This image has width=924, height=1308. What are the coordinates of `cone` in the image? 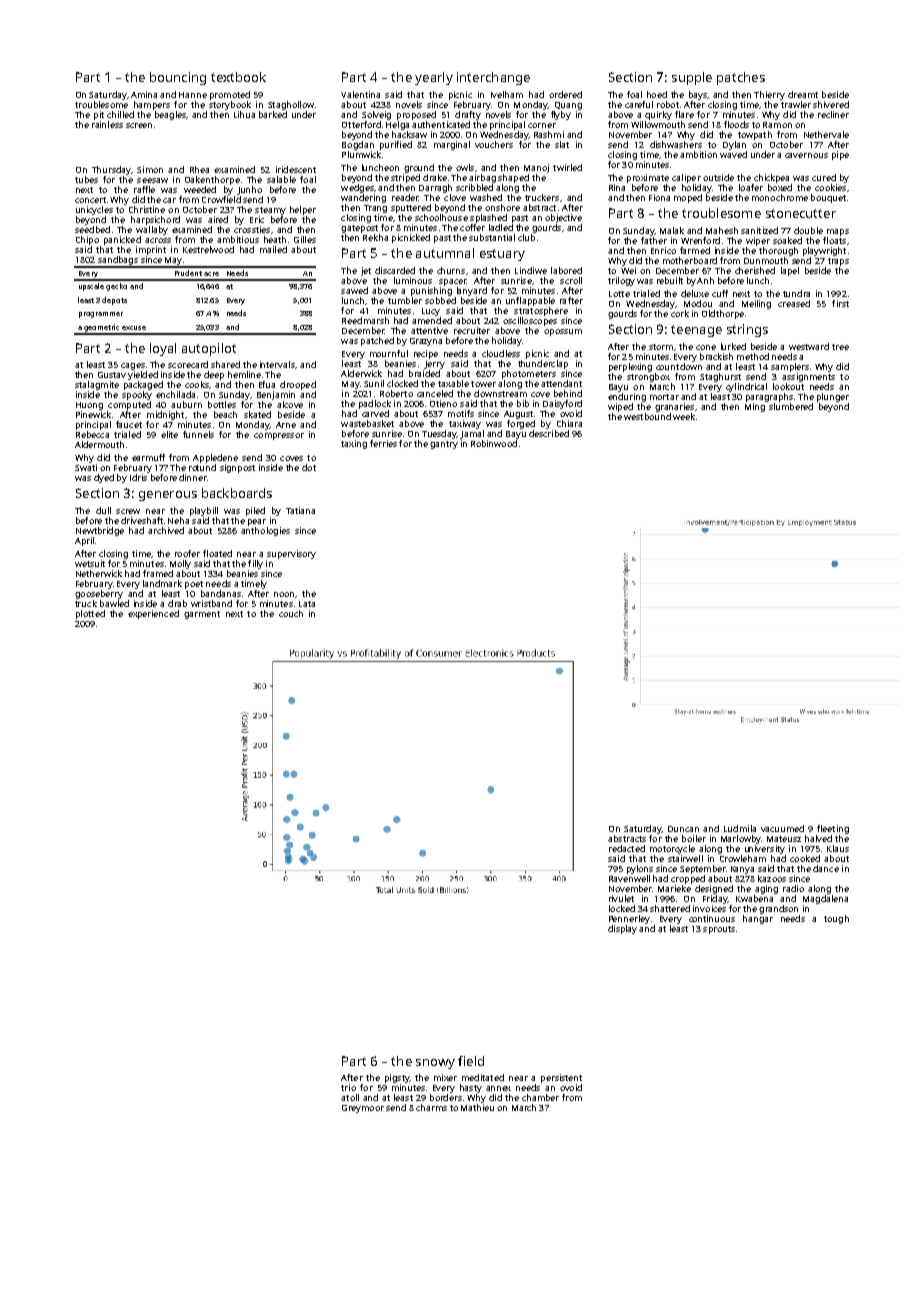 It's located at (706, 347).
